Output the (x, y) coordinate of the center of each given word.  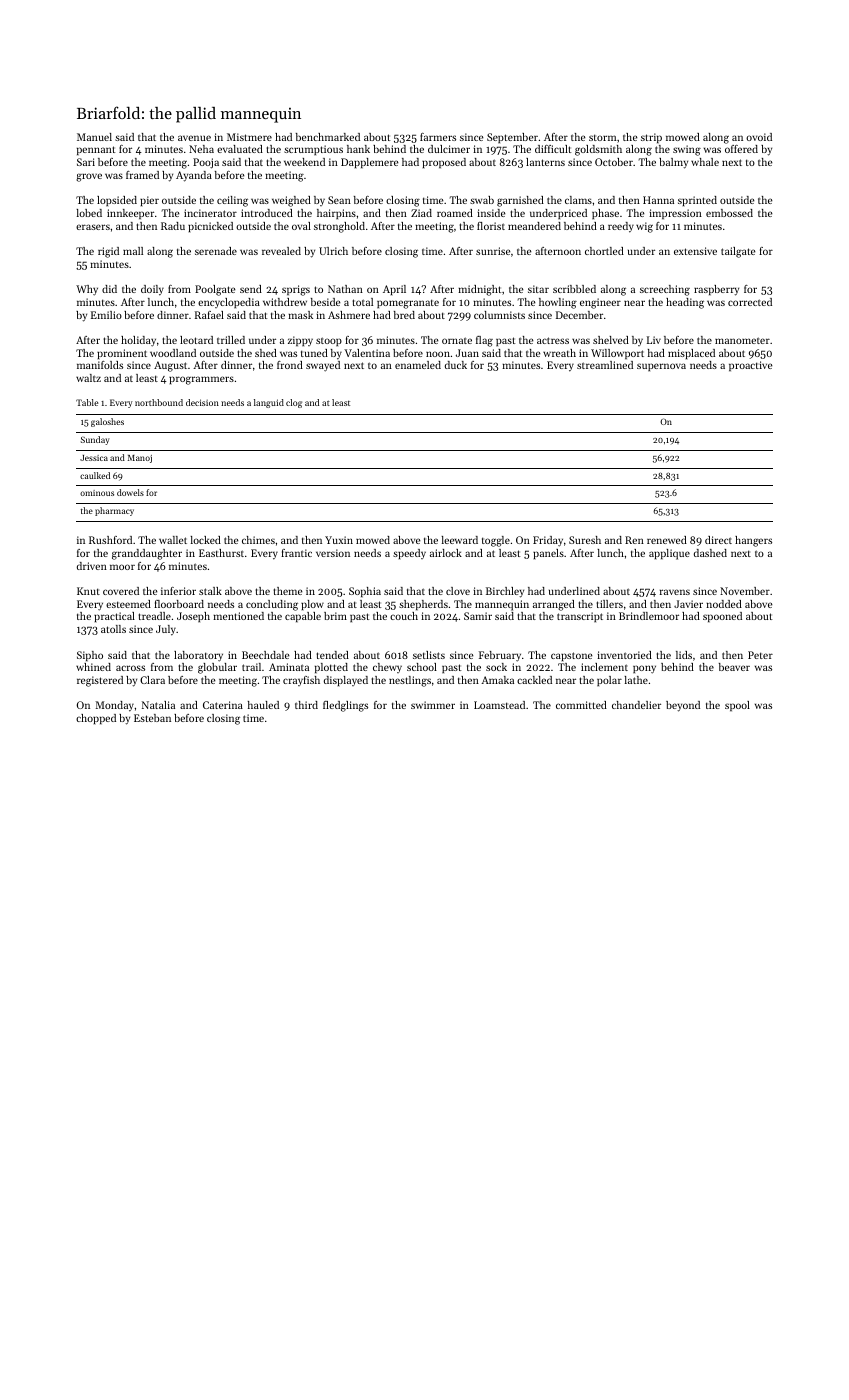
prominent (122, 354)
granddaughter (147, 554)
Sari (86, 162)
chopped (96, 719)
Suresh (585, 540)
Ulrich (333, 251)
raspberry (716, 290)
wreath (559, 353)
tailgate (738, 252)
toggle (496, 541)
